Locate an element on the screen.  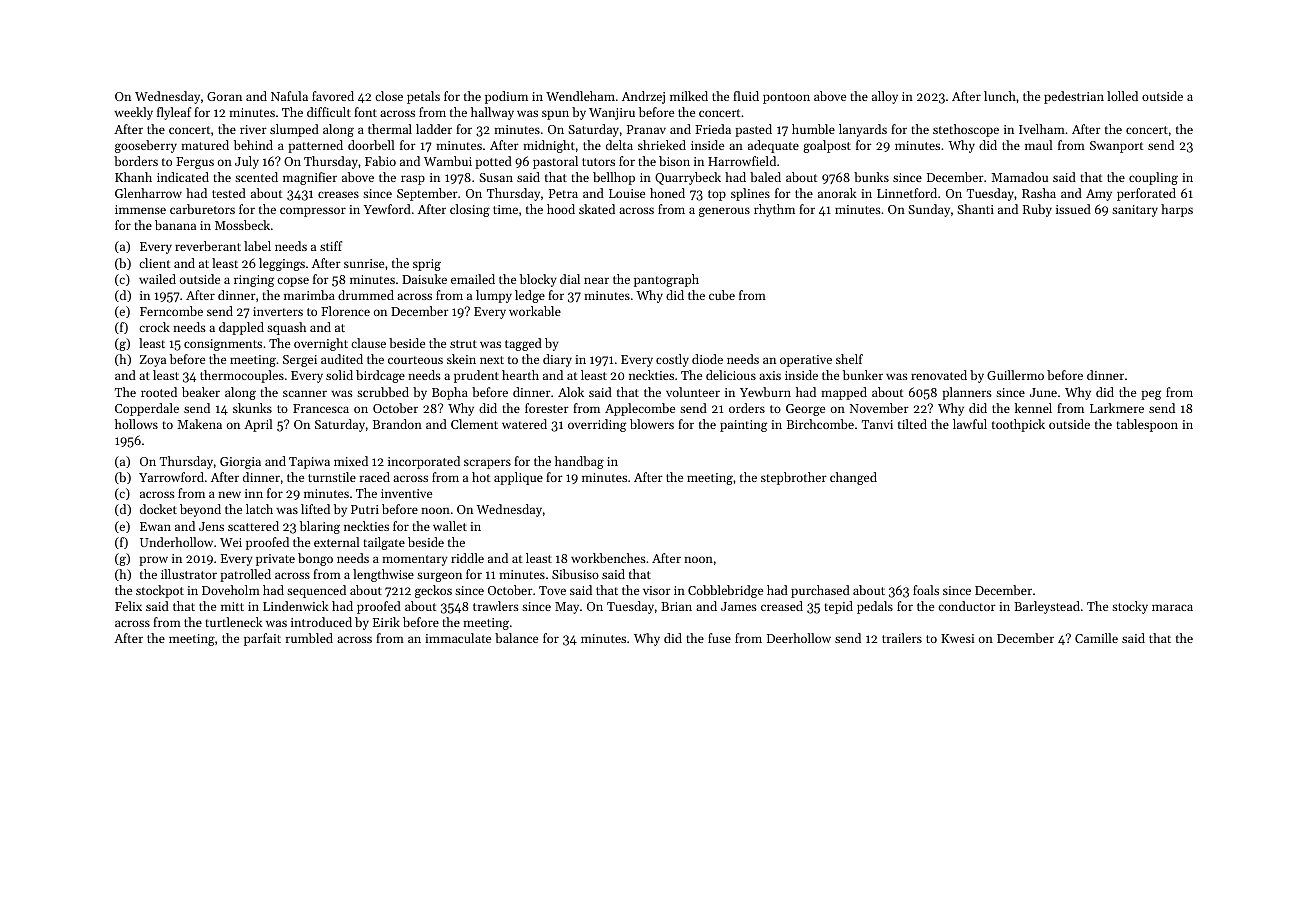
Nafula is located at coordinates (289, 96).
